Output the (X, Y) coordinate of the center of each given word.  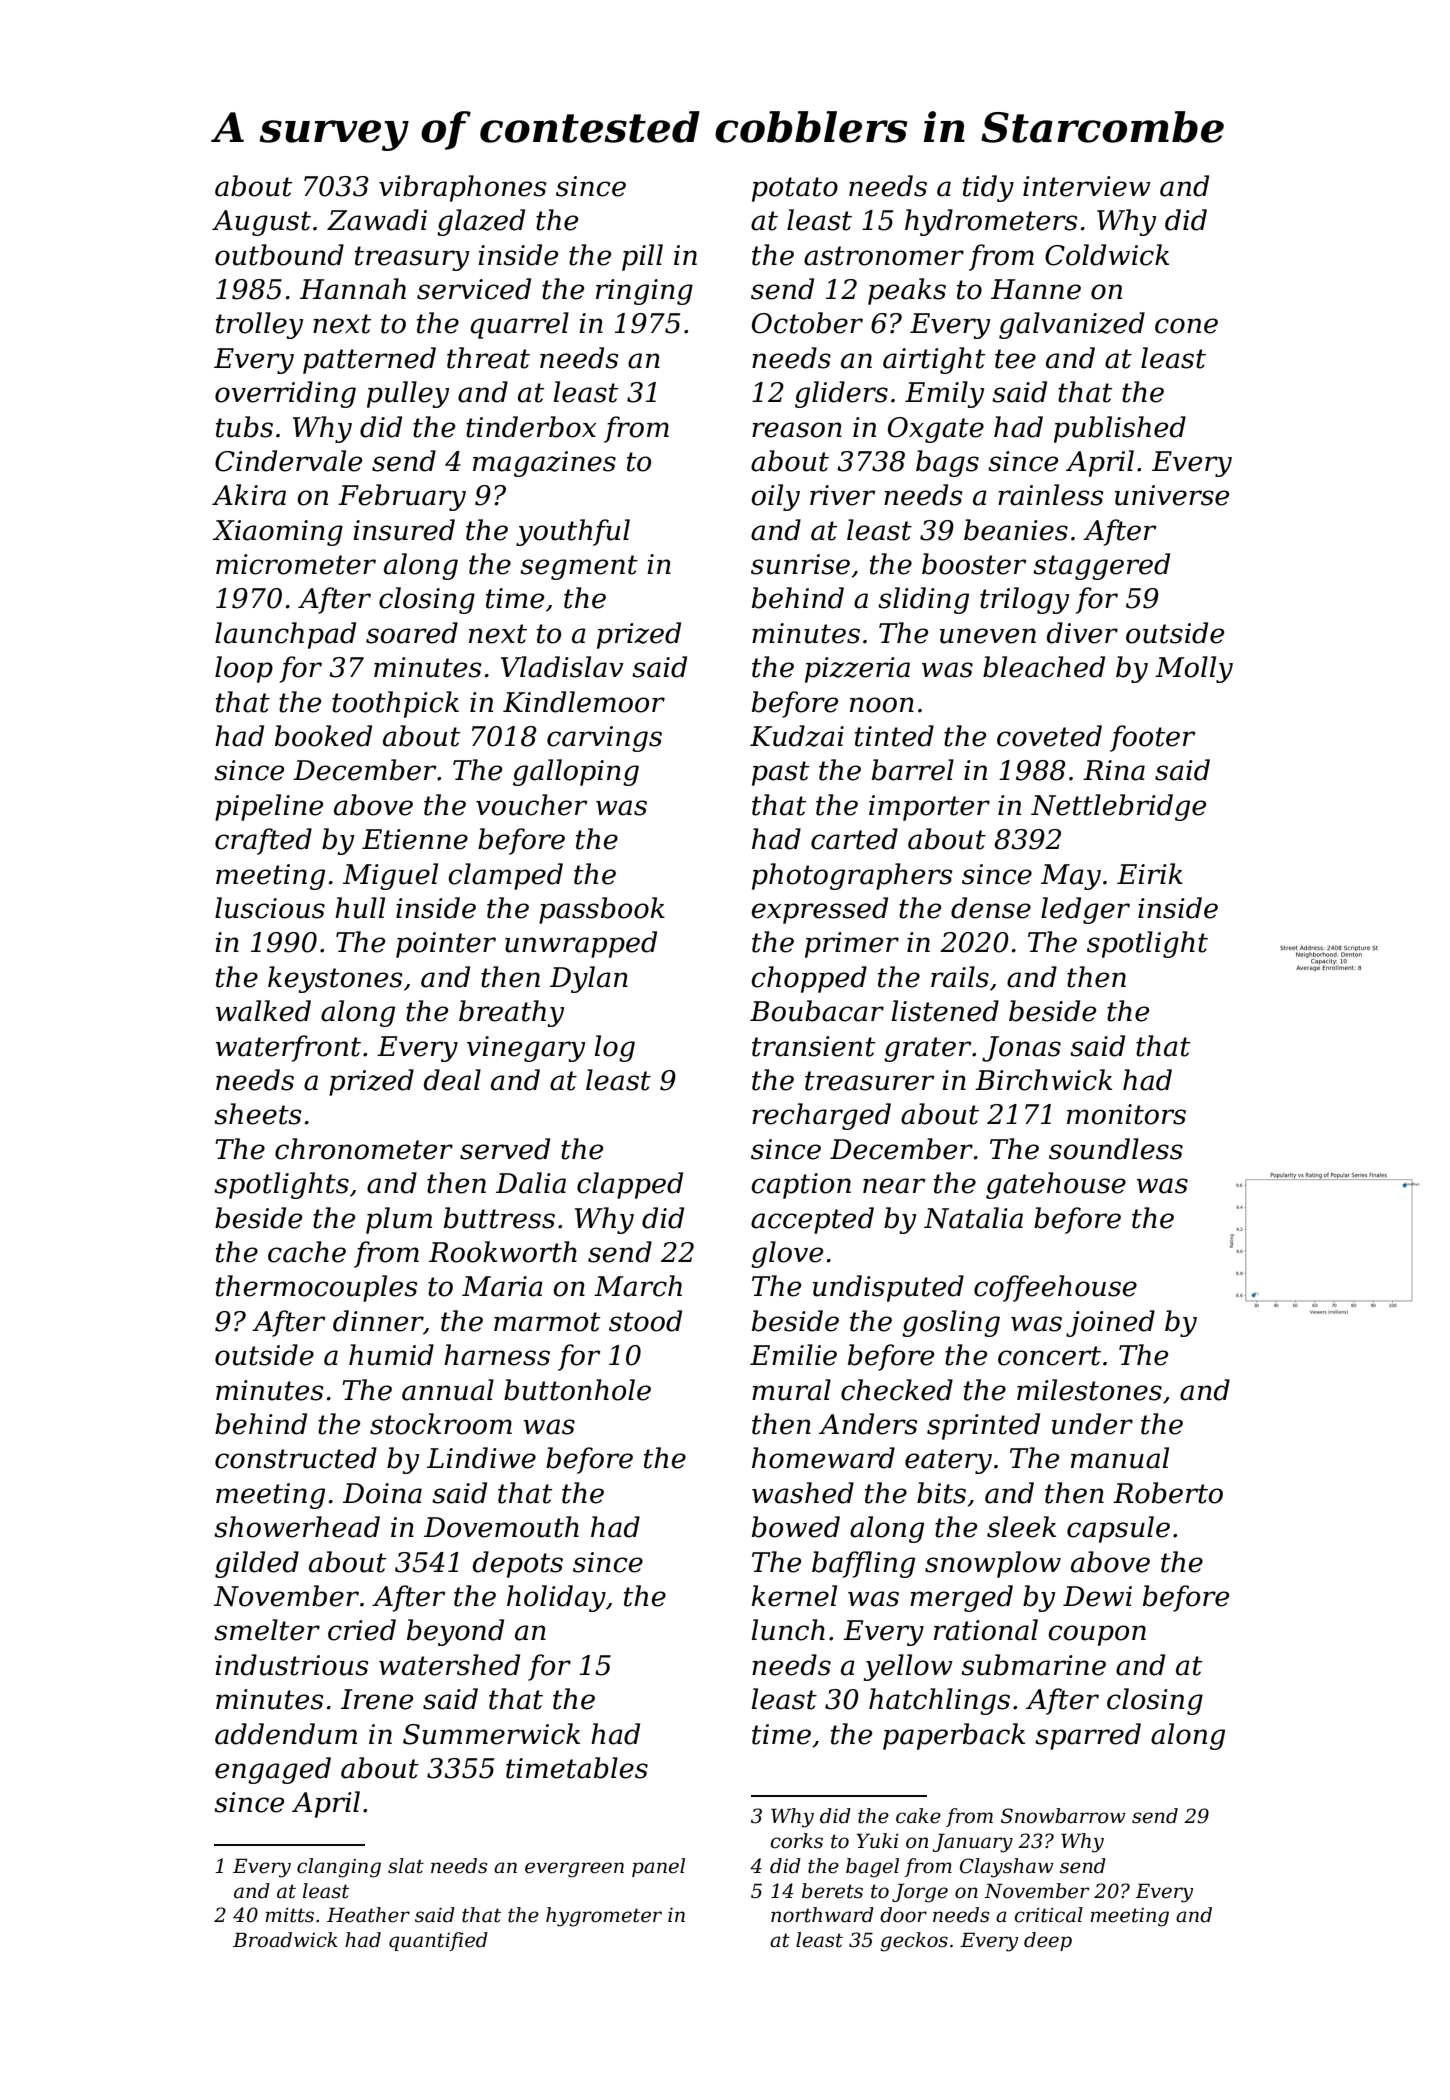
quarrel (519, 325)
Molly (1194, 669)
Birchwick (1043, 1080)
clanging (339, 1868)
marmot (547, 1322)
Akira (249, 495)
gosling (951, 1323)
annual (448, 1390)
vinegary (526, 1049)
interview (1087, 186)
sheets (257, 1114)
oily (775, 497)
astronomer (884, 256)
